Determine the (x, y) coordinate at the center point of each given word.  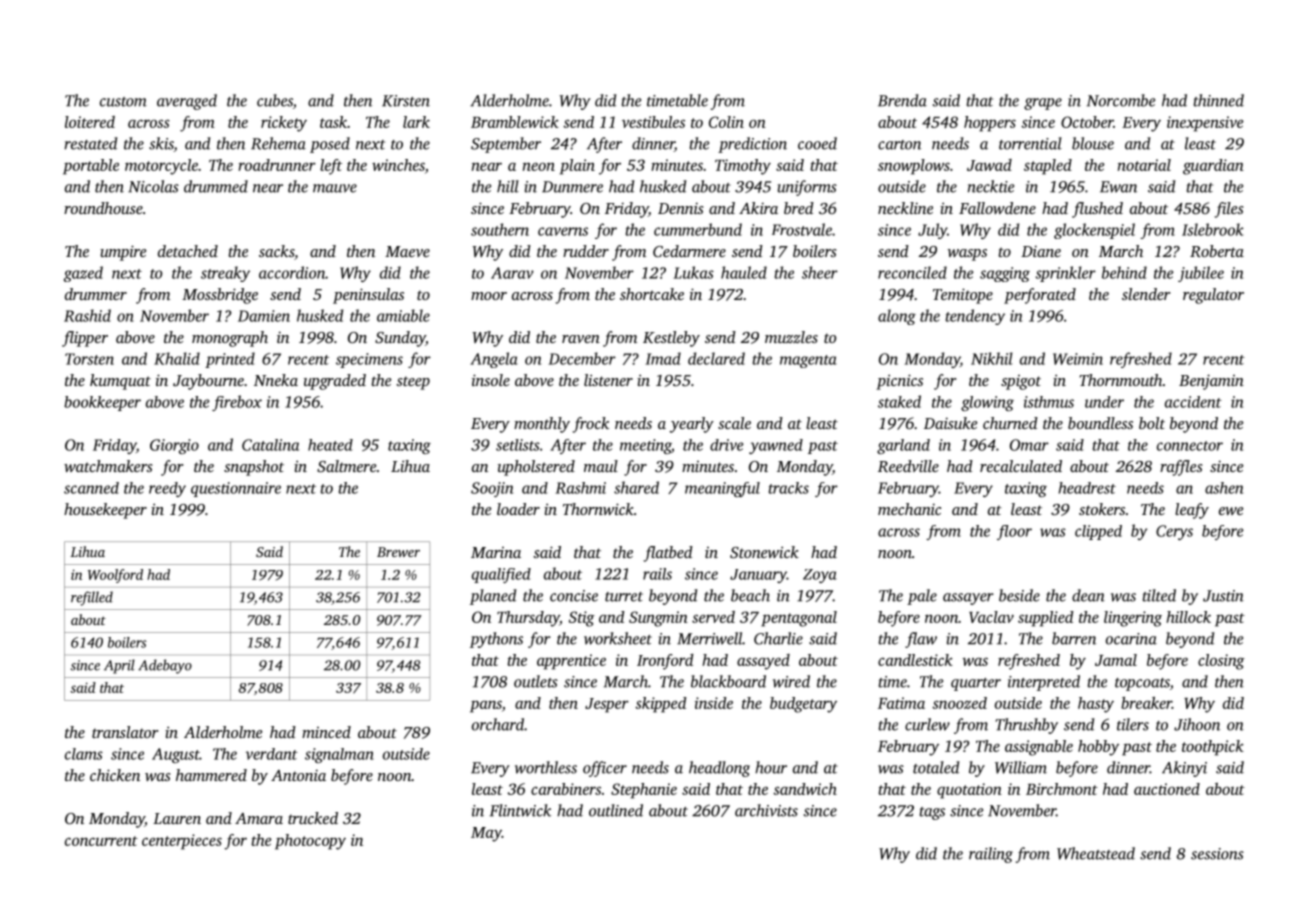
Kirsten (406, 101)
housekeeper (105, 511)
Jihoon (1197, 724)
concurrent (101, 841)
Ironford (665, 662)
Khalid (177, 358)
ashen (1224, 488)
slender (1146, 294)
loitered (90, 122)
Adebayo (165, 666)
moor (489, 296)
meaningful (722, 489)
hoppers (990, 124)
